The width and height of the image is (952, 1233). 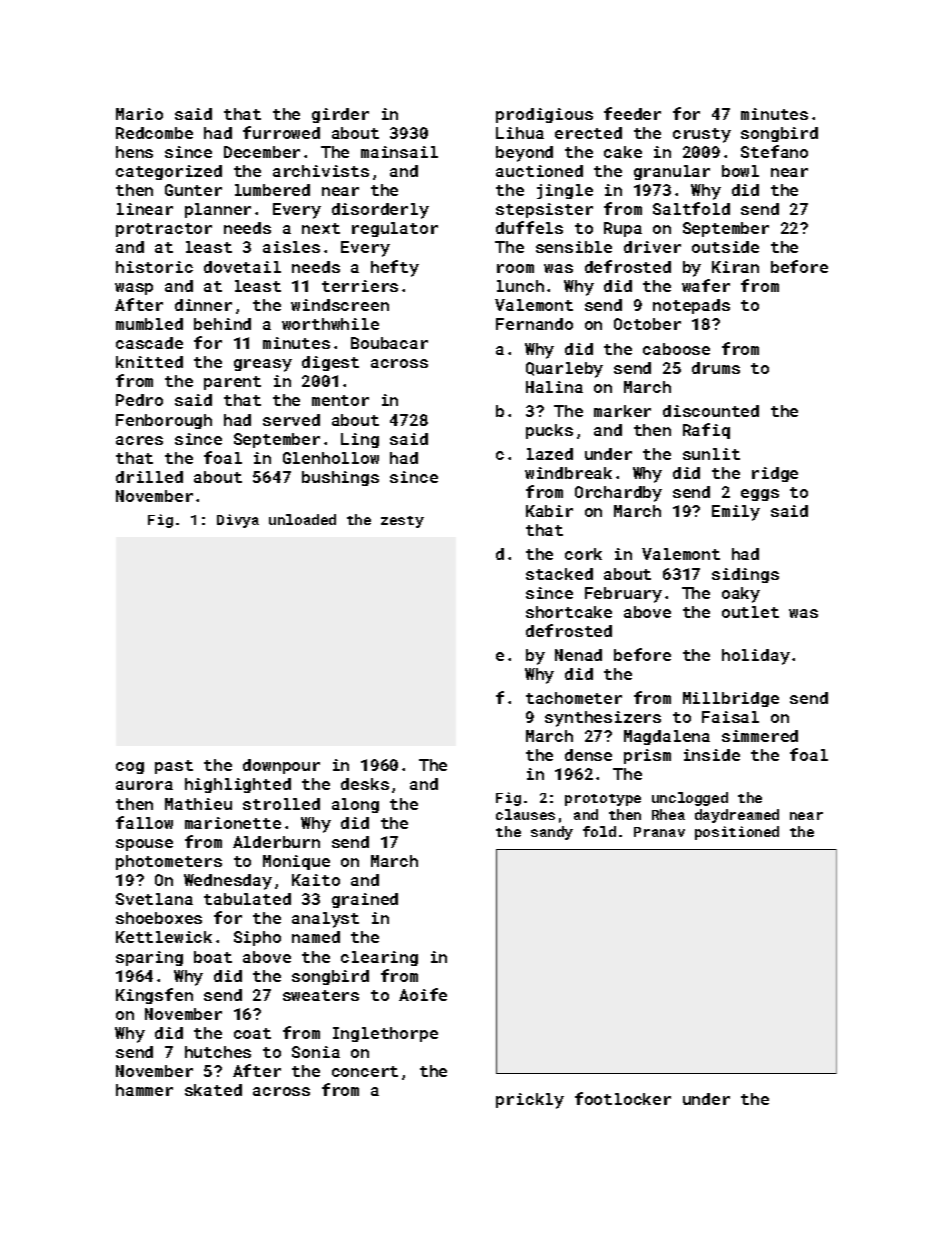 What do you see at coordinates (423, 994) in the image?
I see `Aoife` at bounding box center [423, 994].
